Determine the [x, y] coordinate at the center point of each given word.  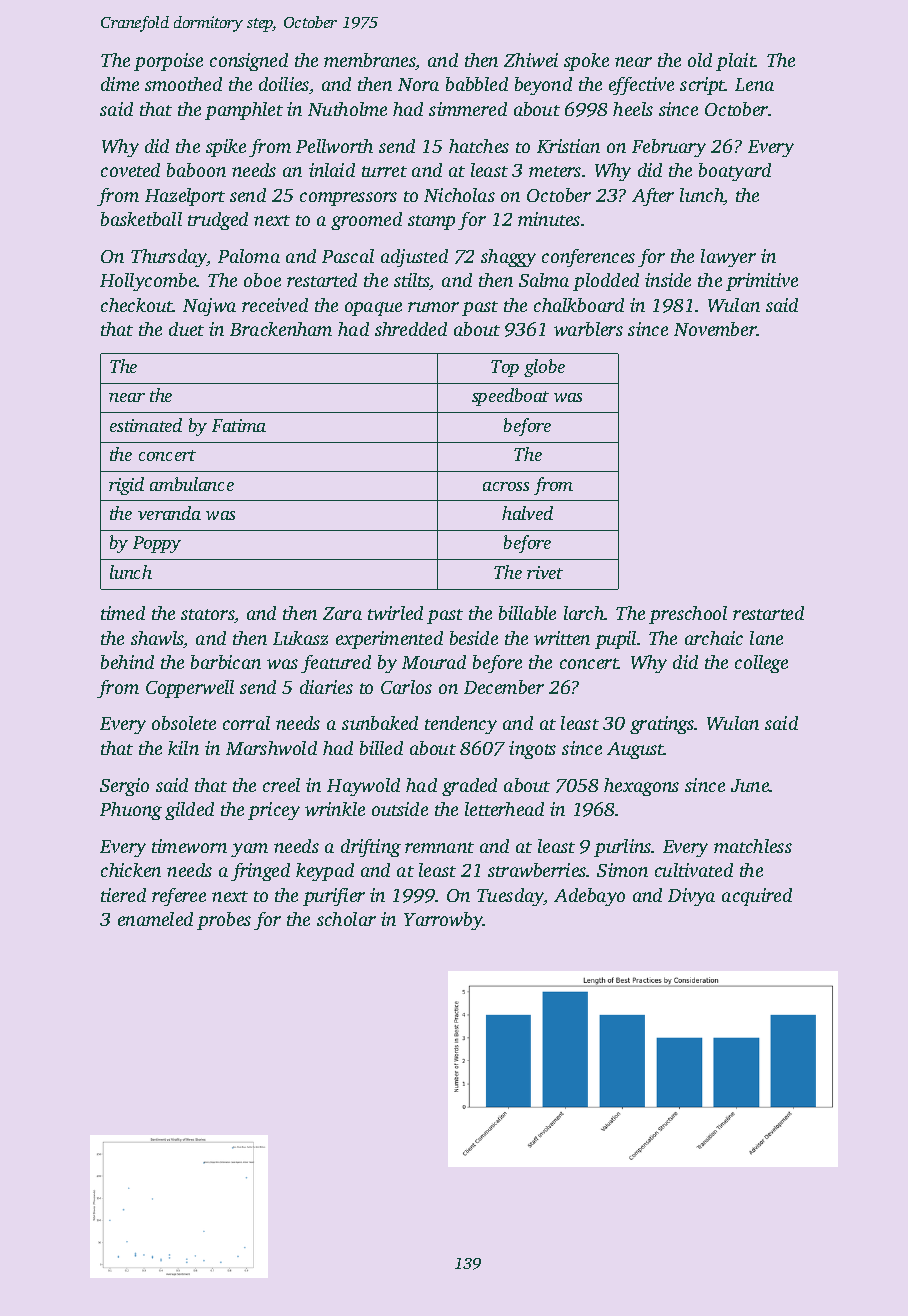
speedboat [510, 397]
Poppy [157, 544]
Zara [342, 613]
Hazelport [185, 197]
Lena [754, 84]
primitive [762, 282]
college [761, 664]
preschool [688, 615]
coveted [130, 170]
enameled [155, 919]
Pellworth [334, 146]
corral [246, 723]
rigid [126, 486]
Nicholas [459, 195]
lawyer [728, 258]
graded [469, 787]
